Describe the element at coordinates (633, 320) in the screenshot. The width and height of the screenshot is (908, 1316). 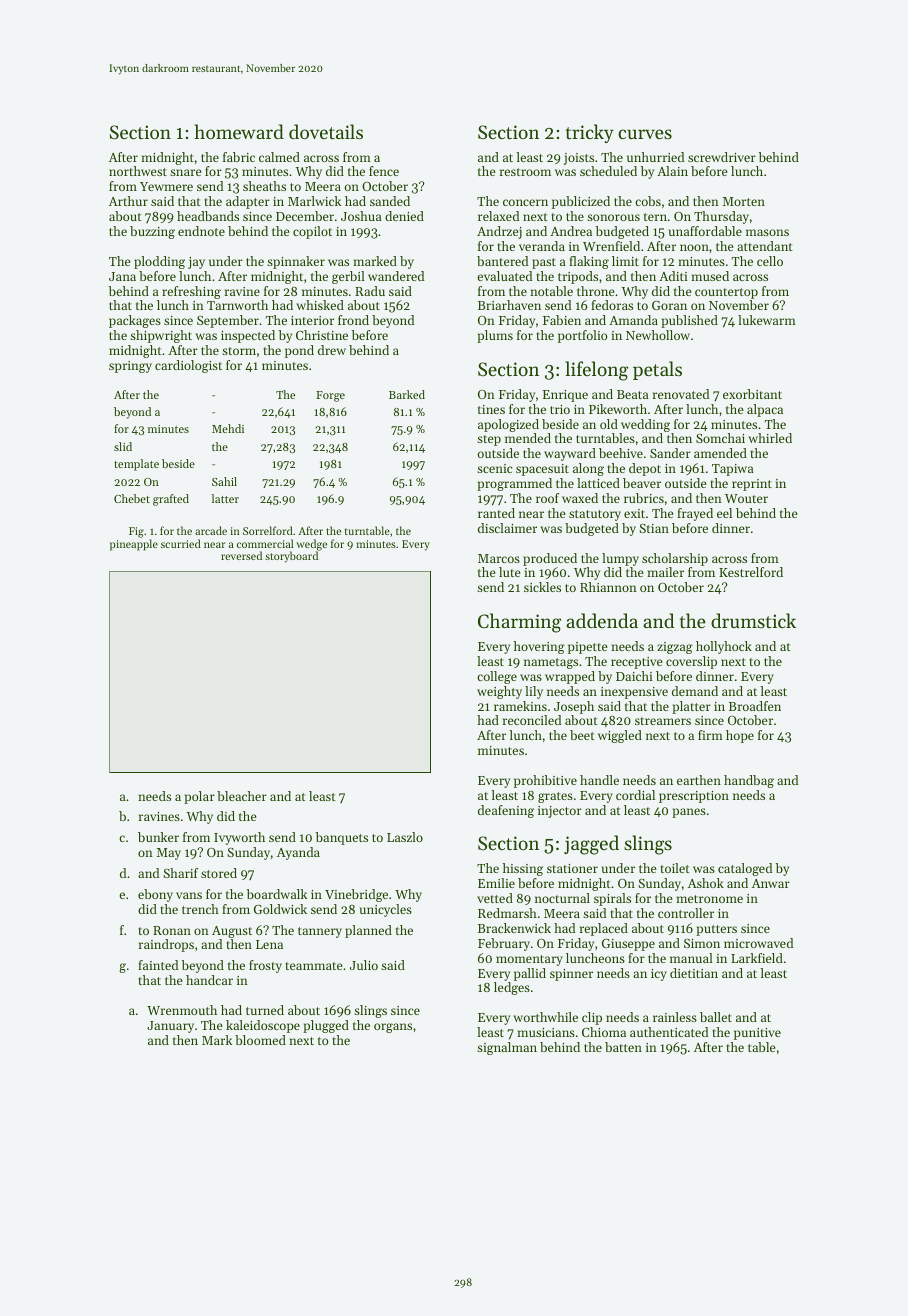
I see `Amanda` at that location.
